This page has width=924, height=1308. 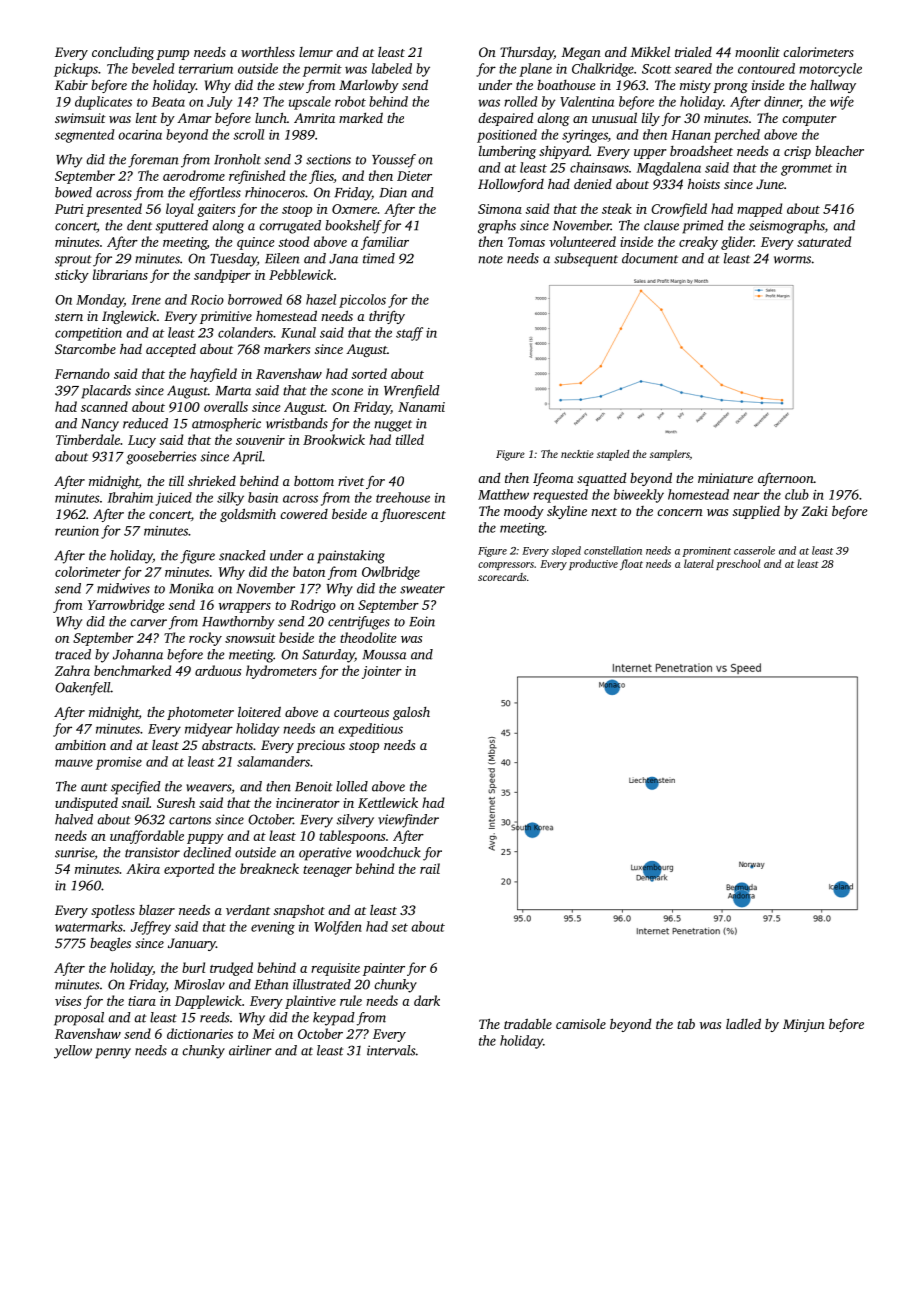 I want to click on dent, so click(x=139, y=225).
